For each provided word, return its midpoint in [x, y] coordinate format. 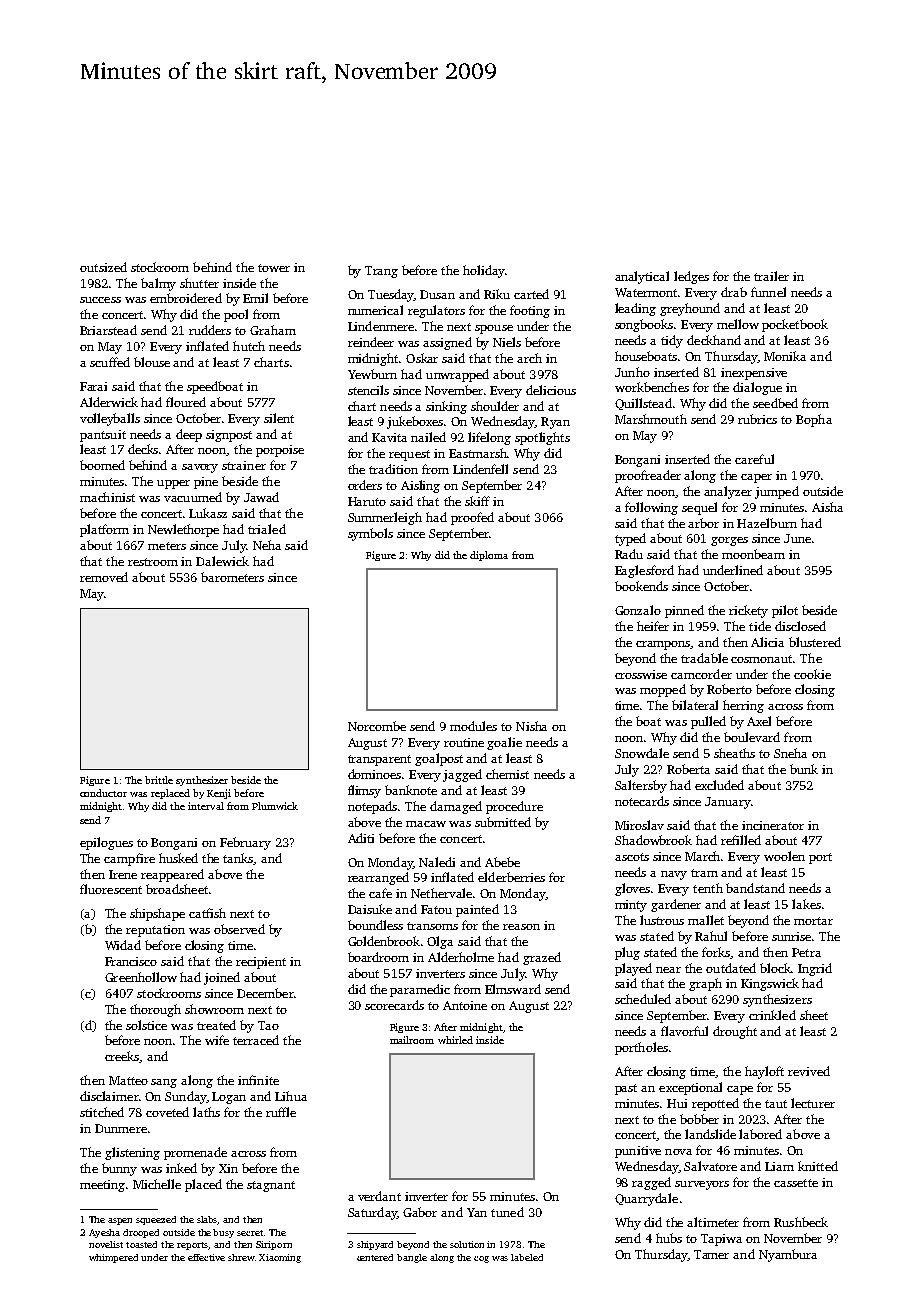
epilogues [106, 843]
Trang [381, 272]
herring [743, 706]
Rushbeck [801, 1222]
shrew [241, 1257]
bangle [412, 1258]
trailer [771, 276]
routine [464, 742]
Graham [273, 330]
